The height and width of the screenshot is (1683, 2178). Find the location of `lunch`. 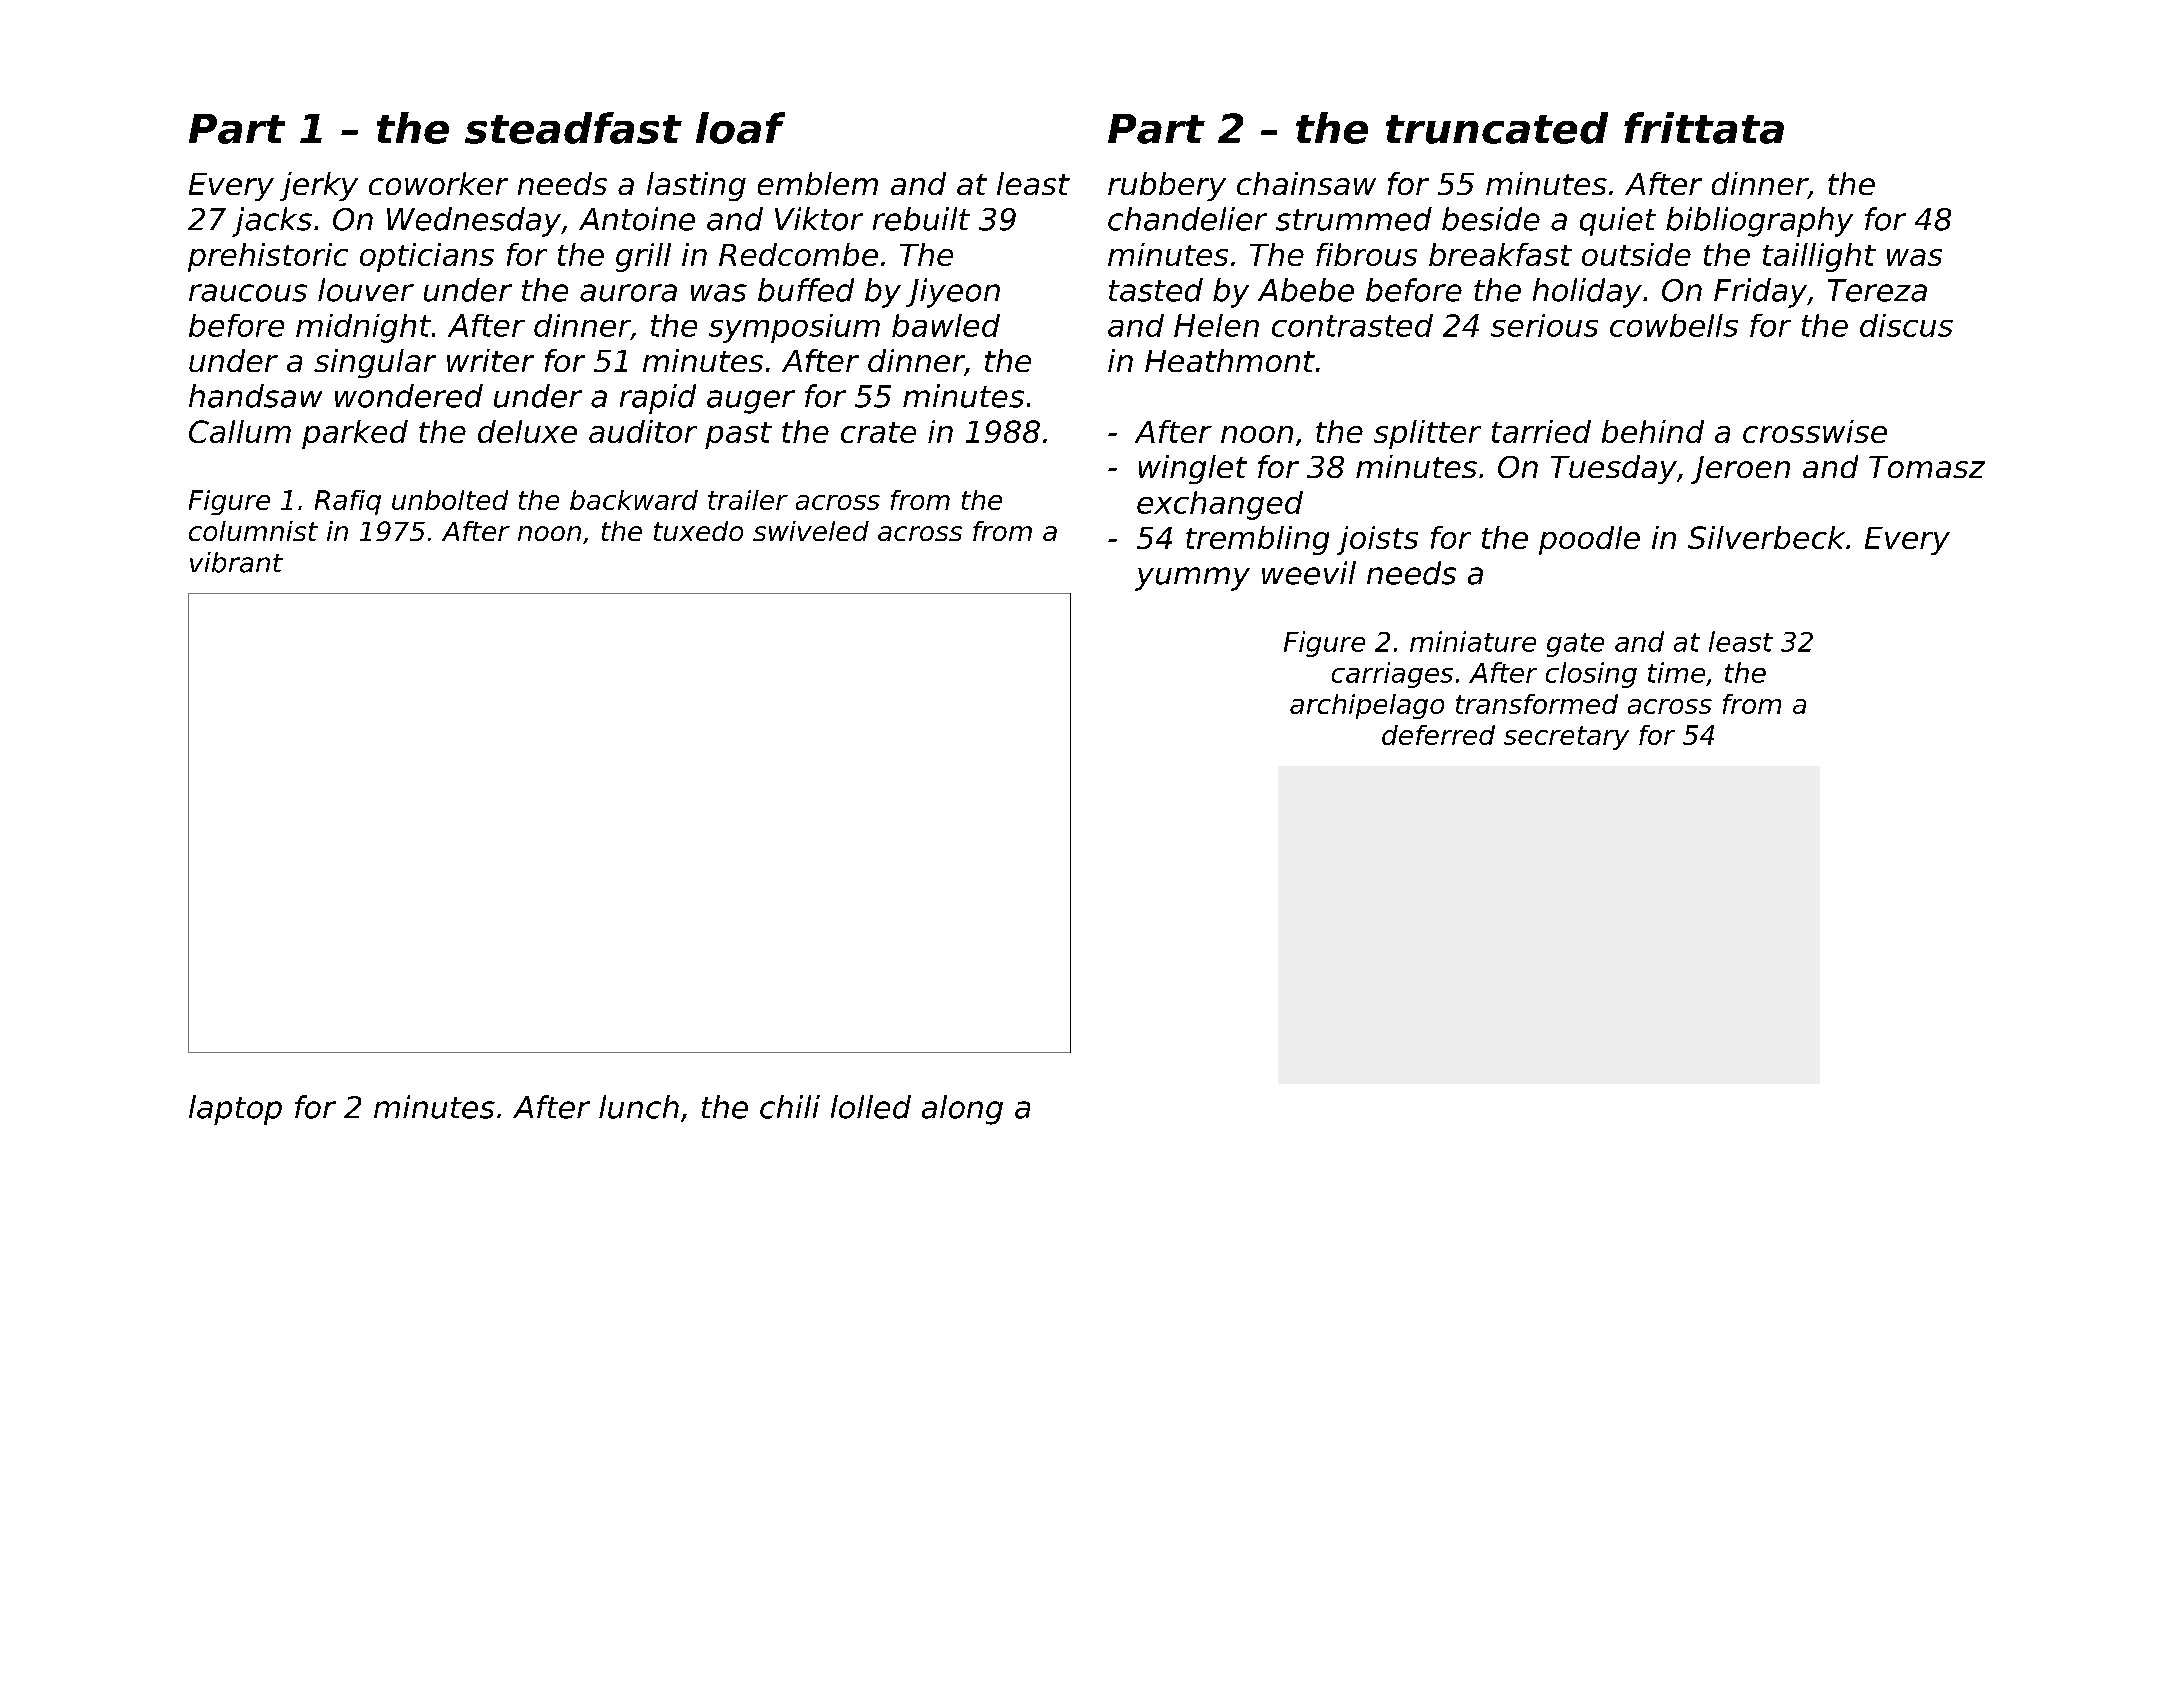

lunch is located at coordinates (639, 1107).
